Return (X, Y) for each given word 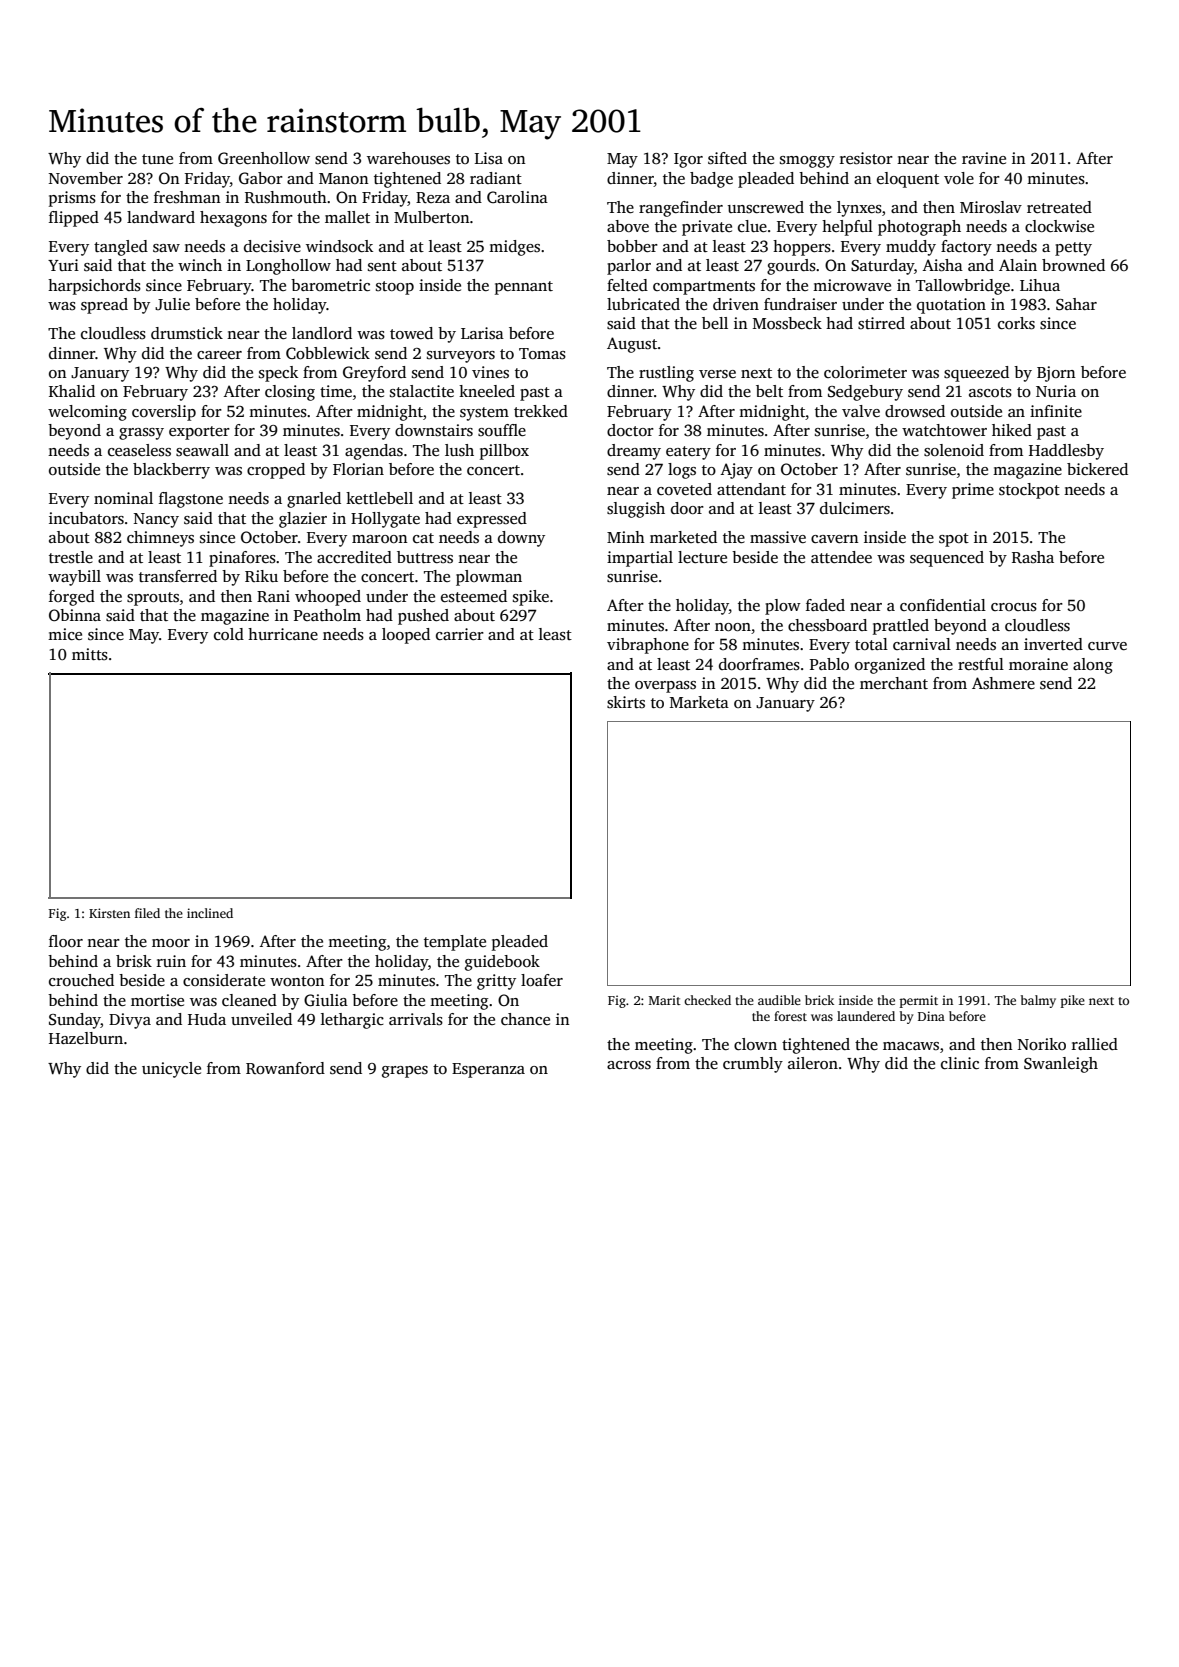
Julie (172, 304)
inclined (210, 913)
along (1093, 666)
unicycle (171, 1070)
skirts (626, 702)
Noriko (1042, 1044)
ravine (984, 158)
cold (229, 634)
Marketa (699, 702)
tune (157, 159)
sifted (727, 158)
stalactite (422, 391)
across (629, 1065)
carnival (922, 644)
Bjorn (1056, 374)
